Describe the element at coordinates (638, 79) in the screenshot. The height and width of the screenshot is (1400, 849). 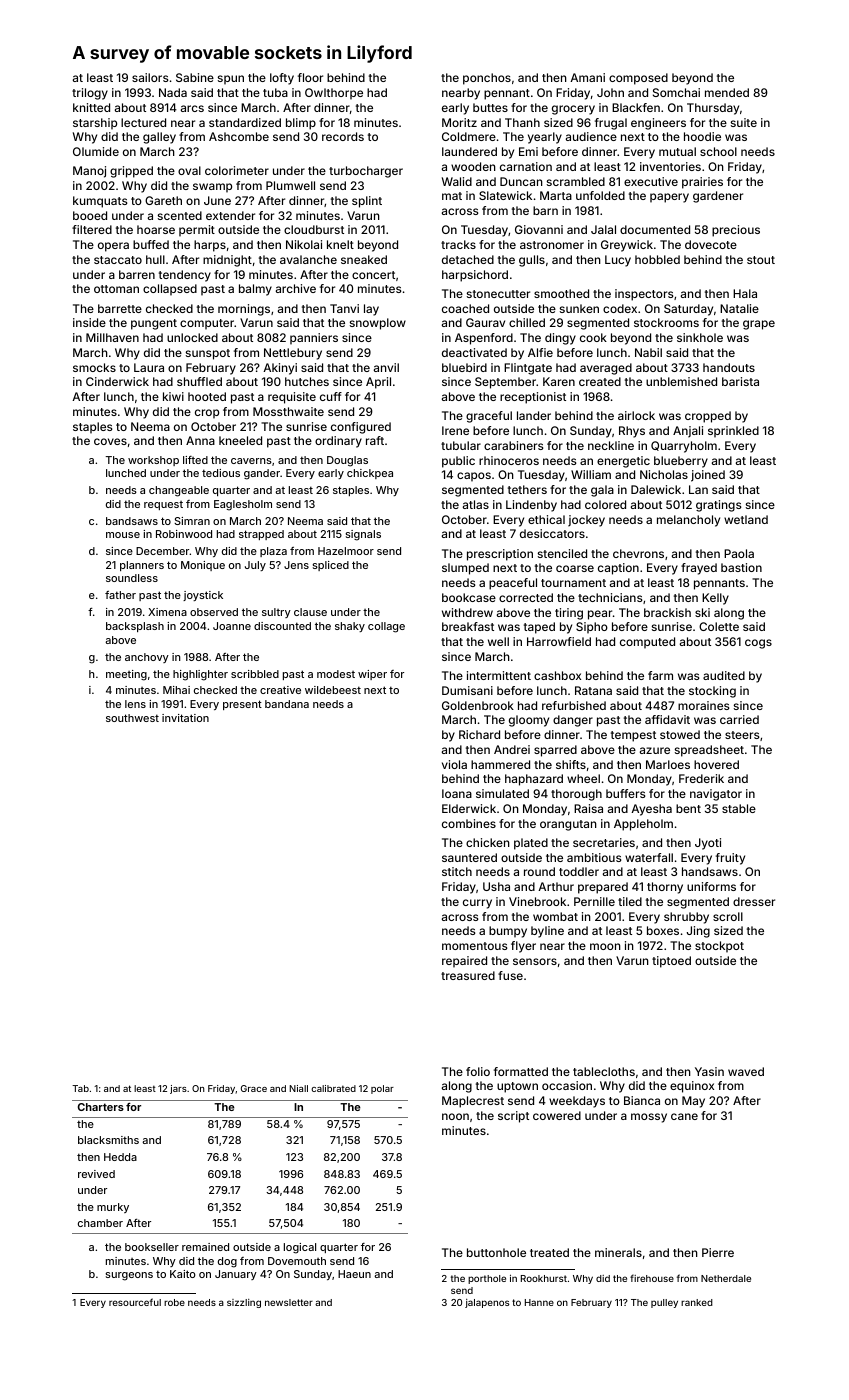
I see `composed` at that location.
